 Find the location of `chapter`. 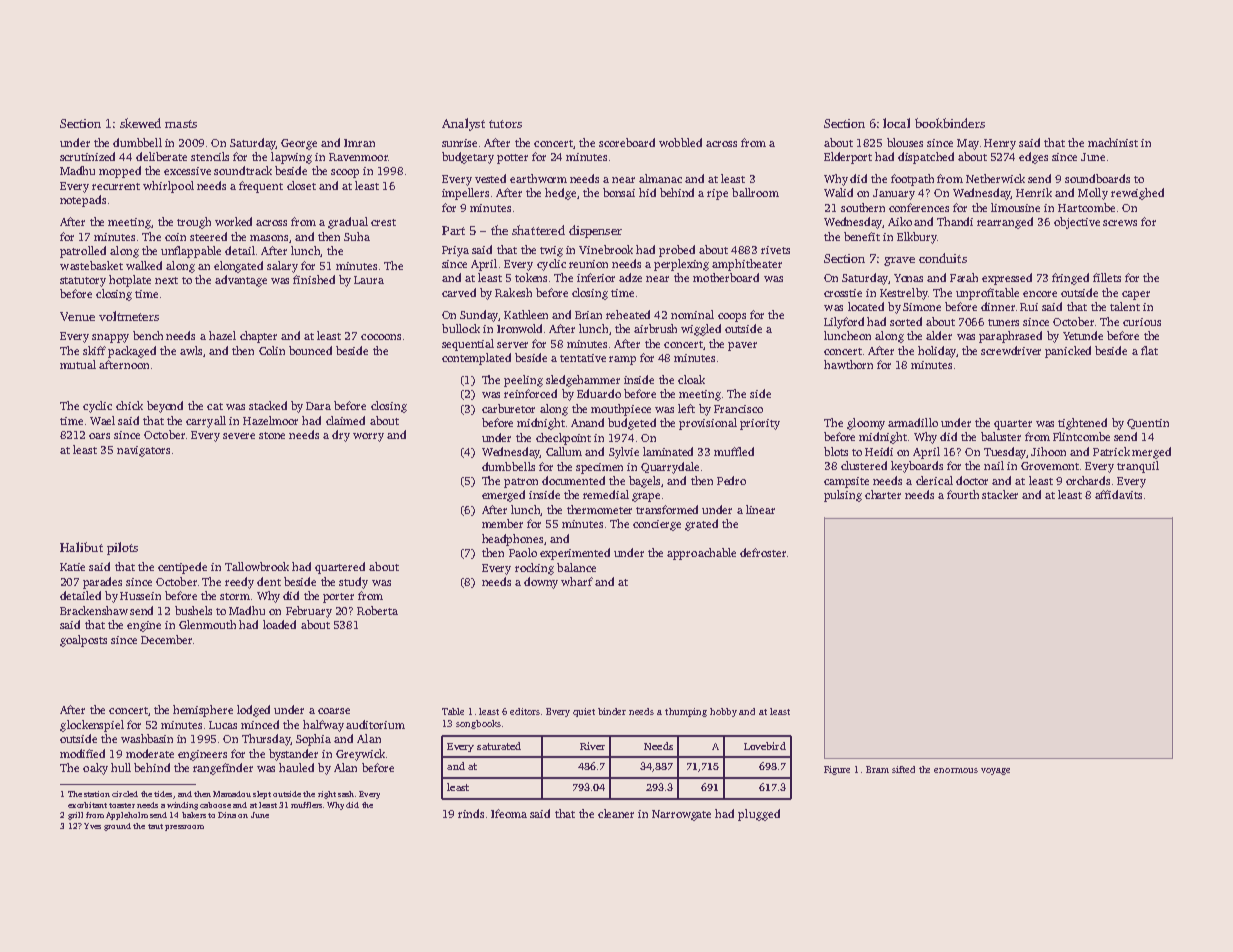

chapter is located at coordinates (258, 337).
